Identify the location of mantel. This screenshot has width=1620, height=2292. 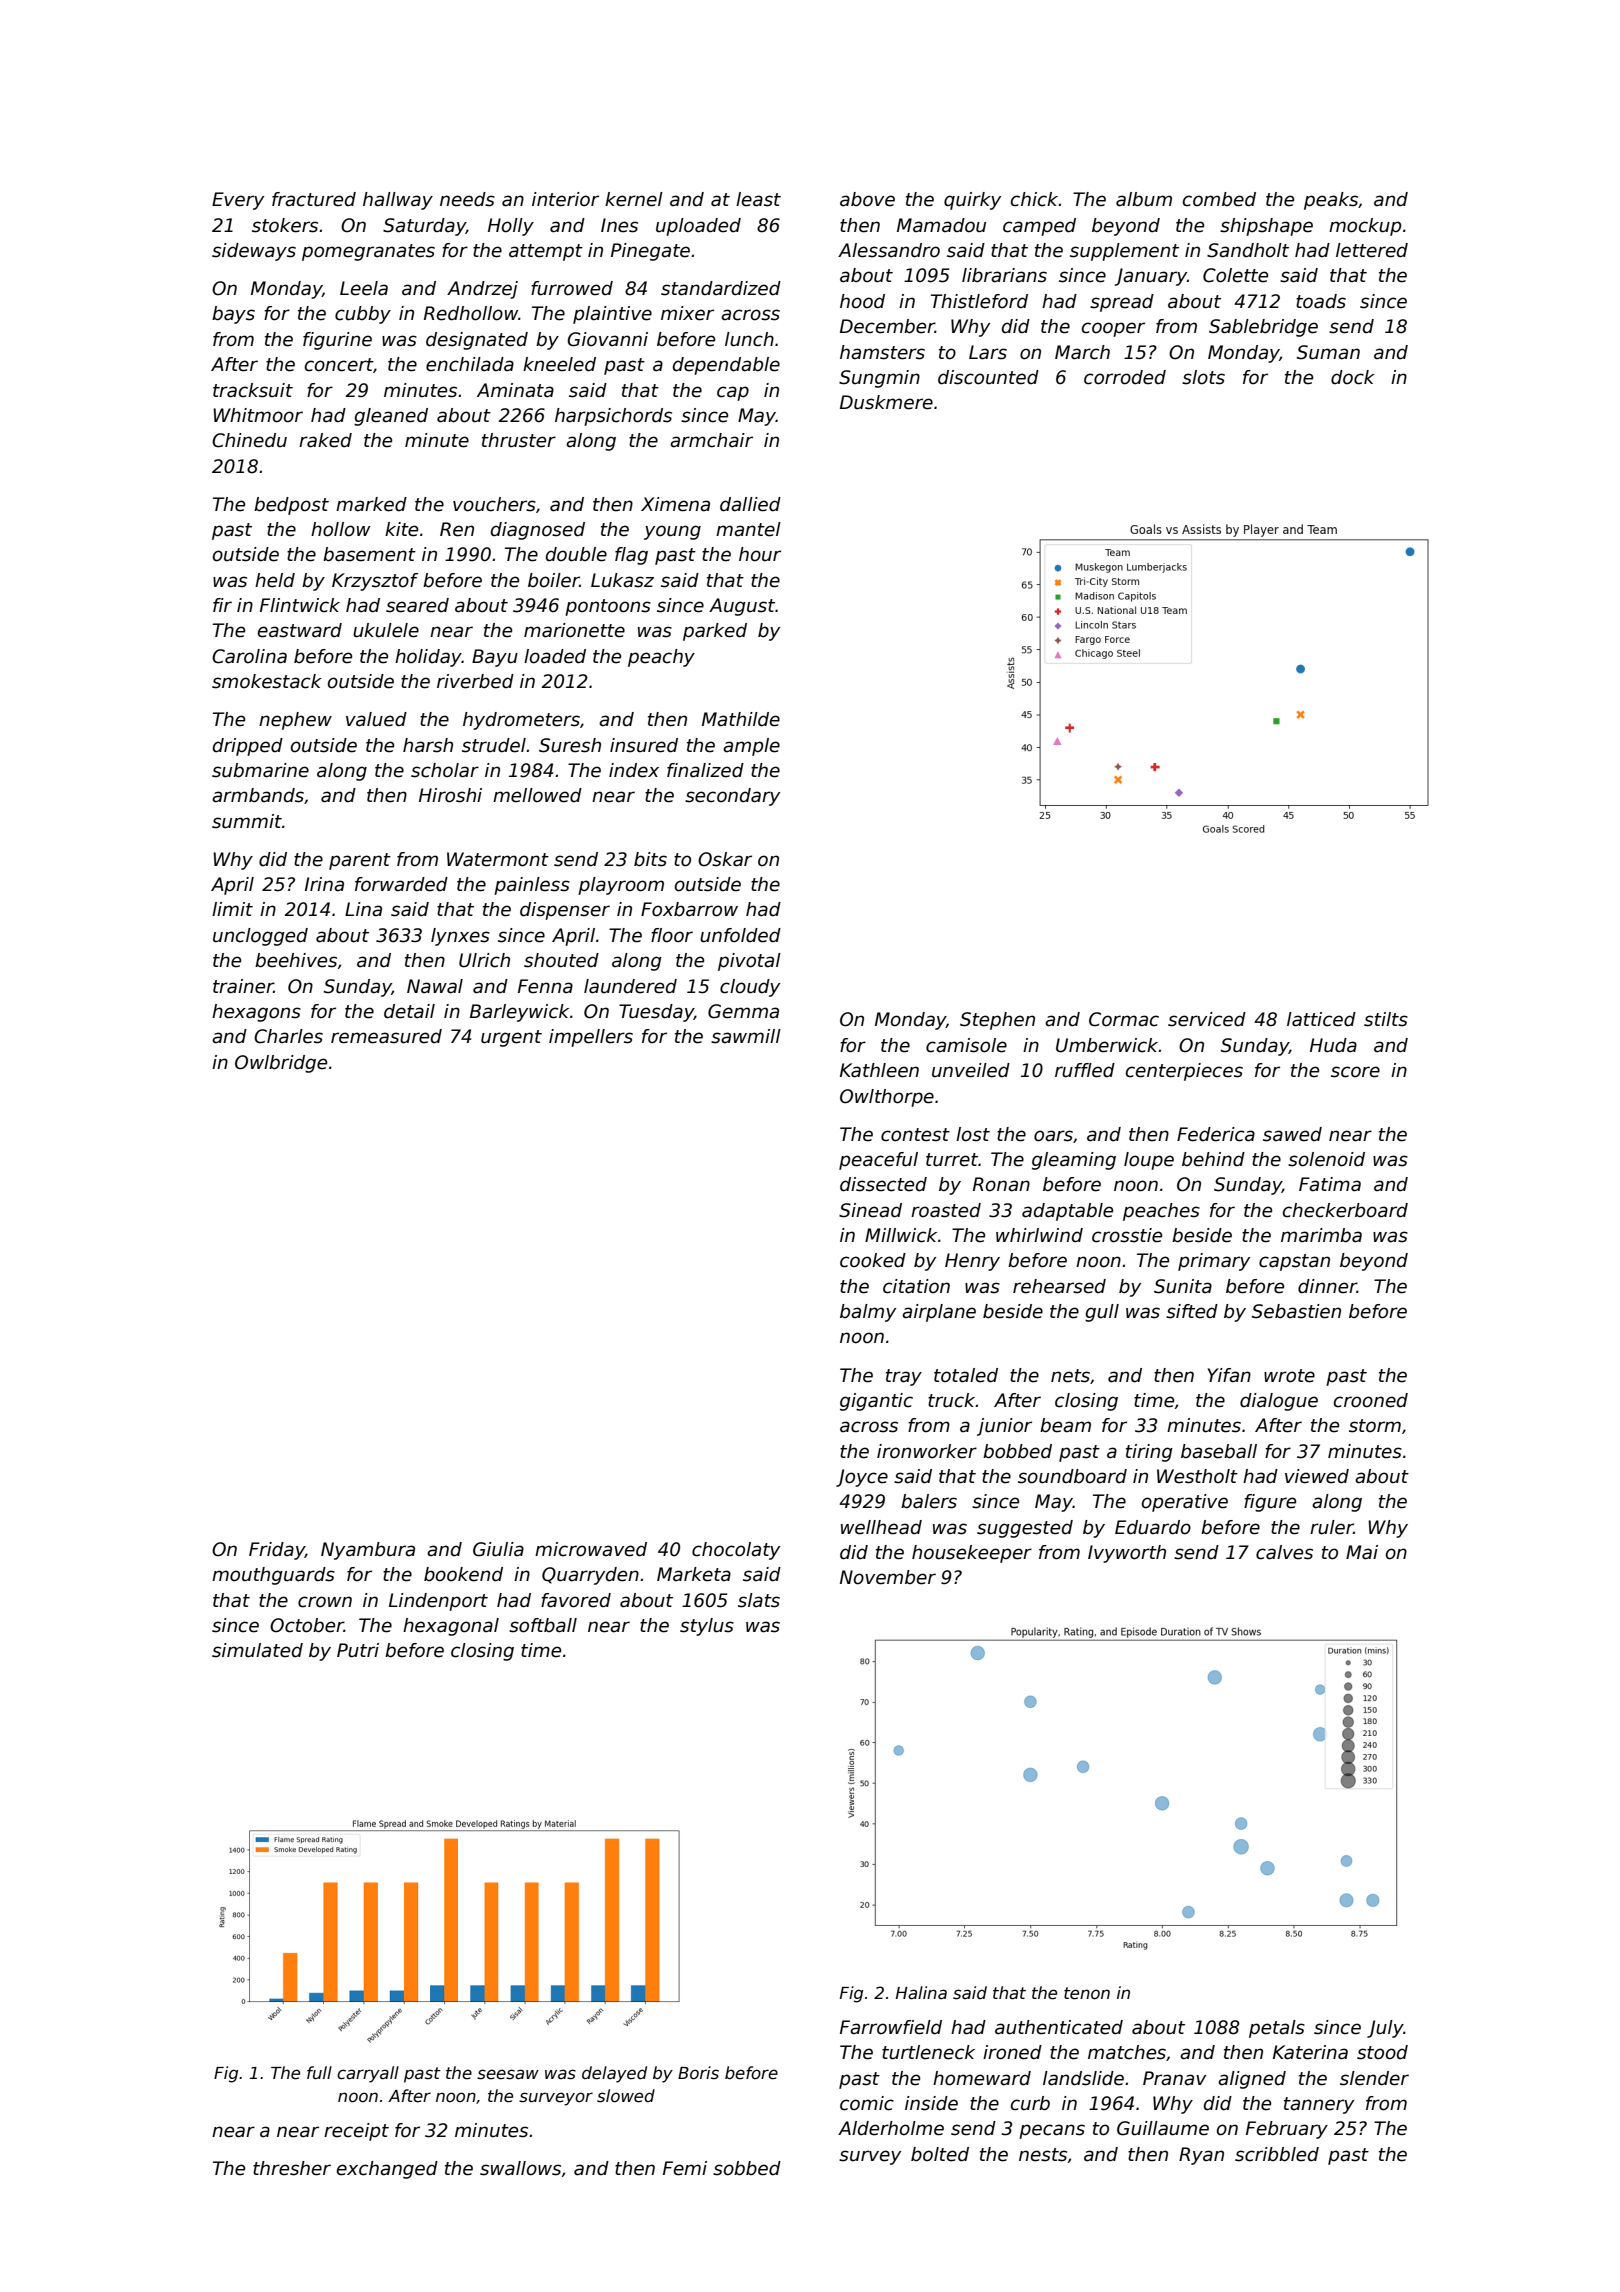
(748, 529).
